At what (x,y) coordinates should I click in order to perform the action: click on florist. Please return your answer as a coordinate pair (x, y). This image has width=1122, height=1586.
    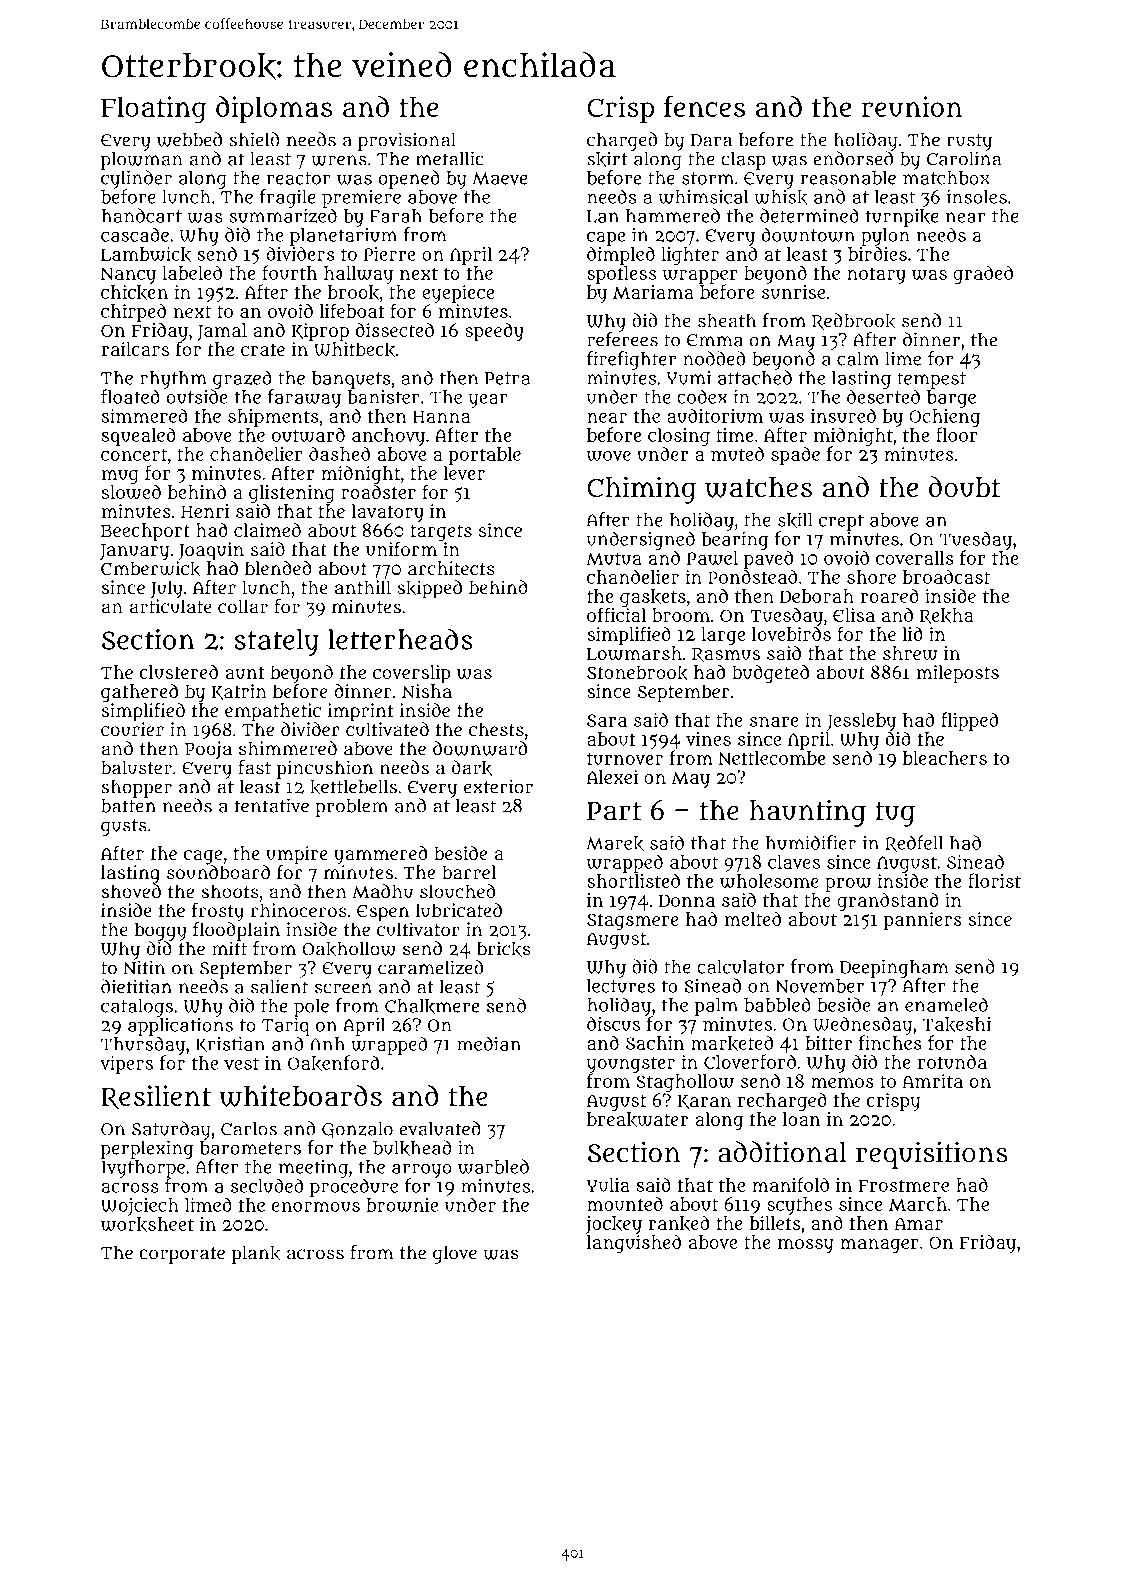
    Looking at the image, I should click on (994, 880).
